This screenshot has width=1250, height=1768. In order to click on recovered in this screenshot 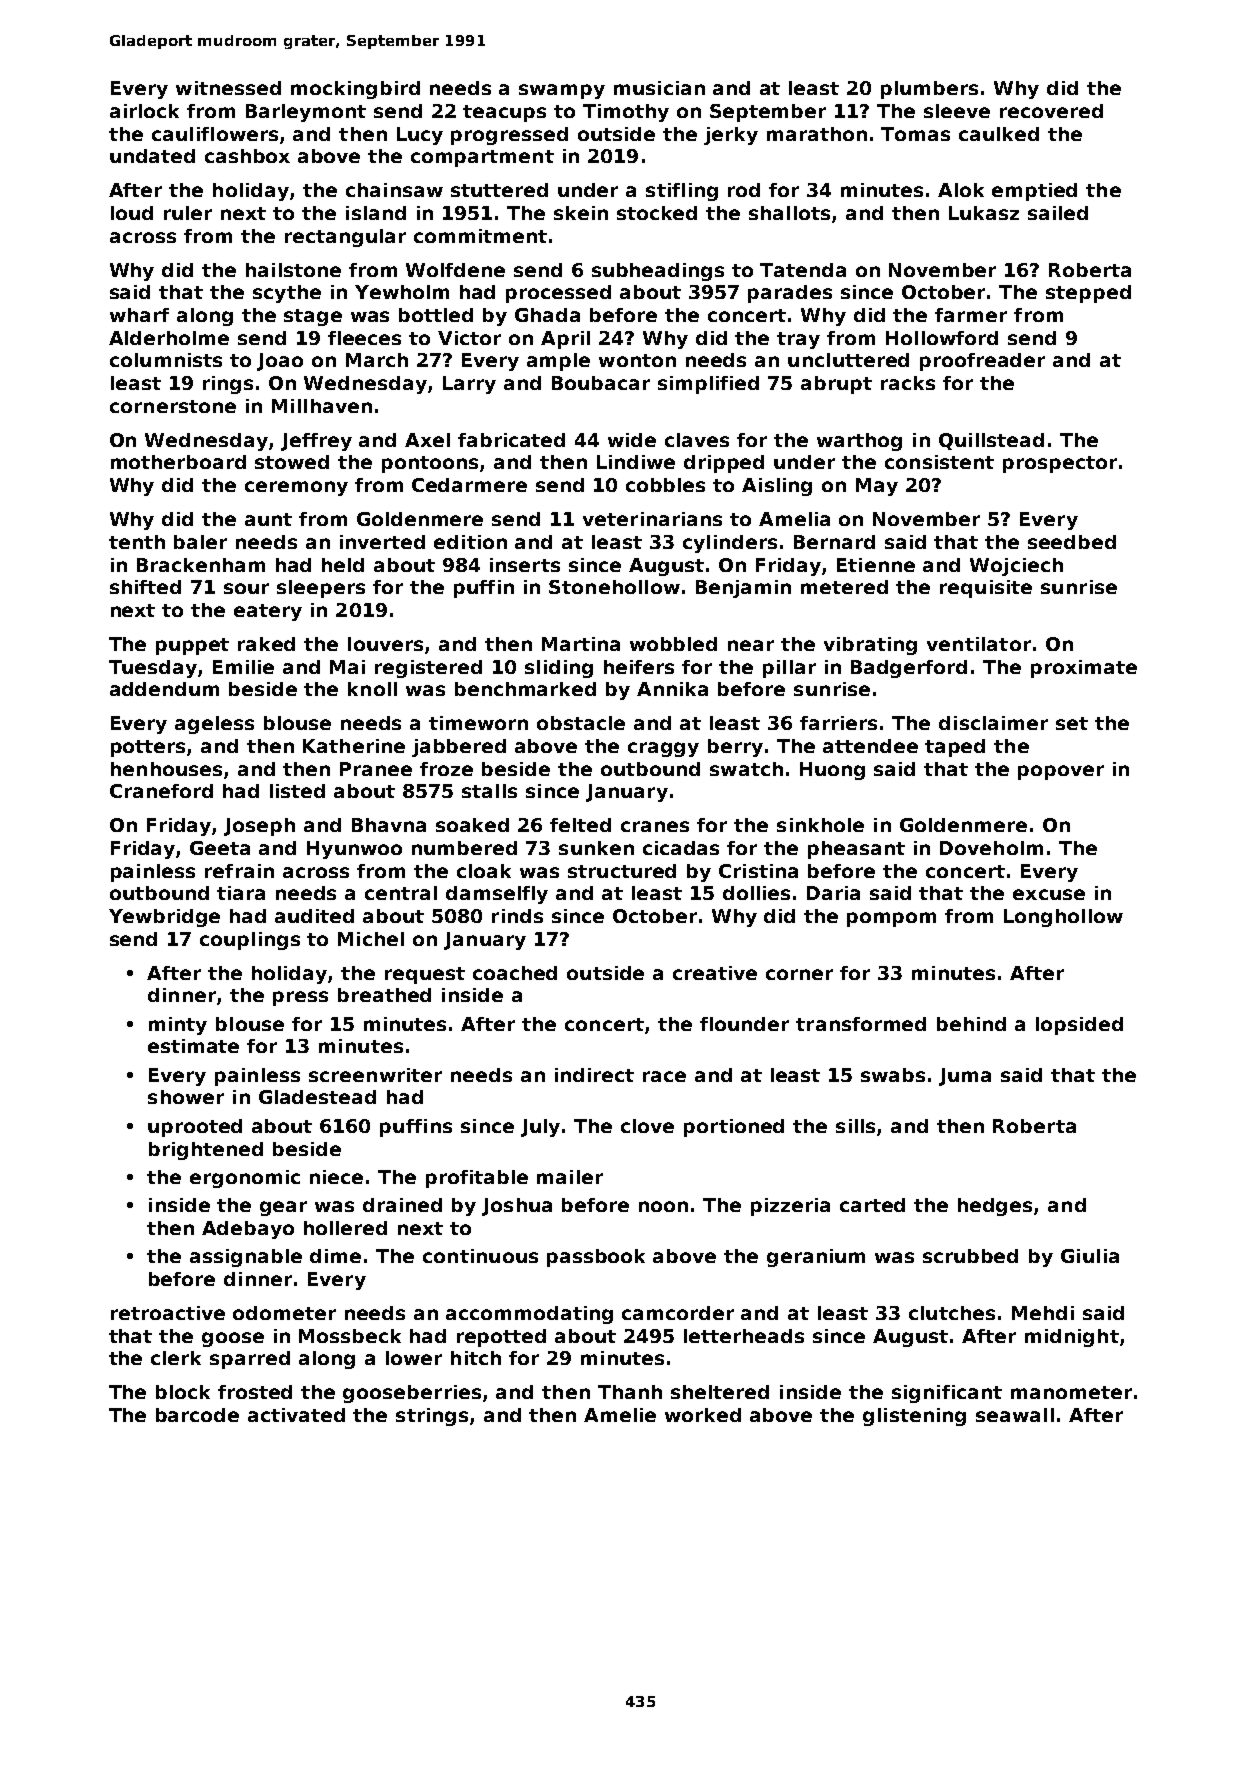, I will do `click(1051, 111)`.
